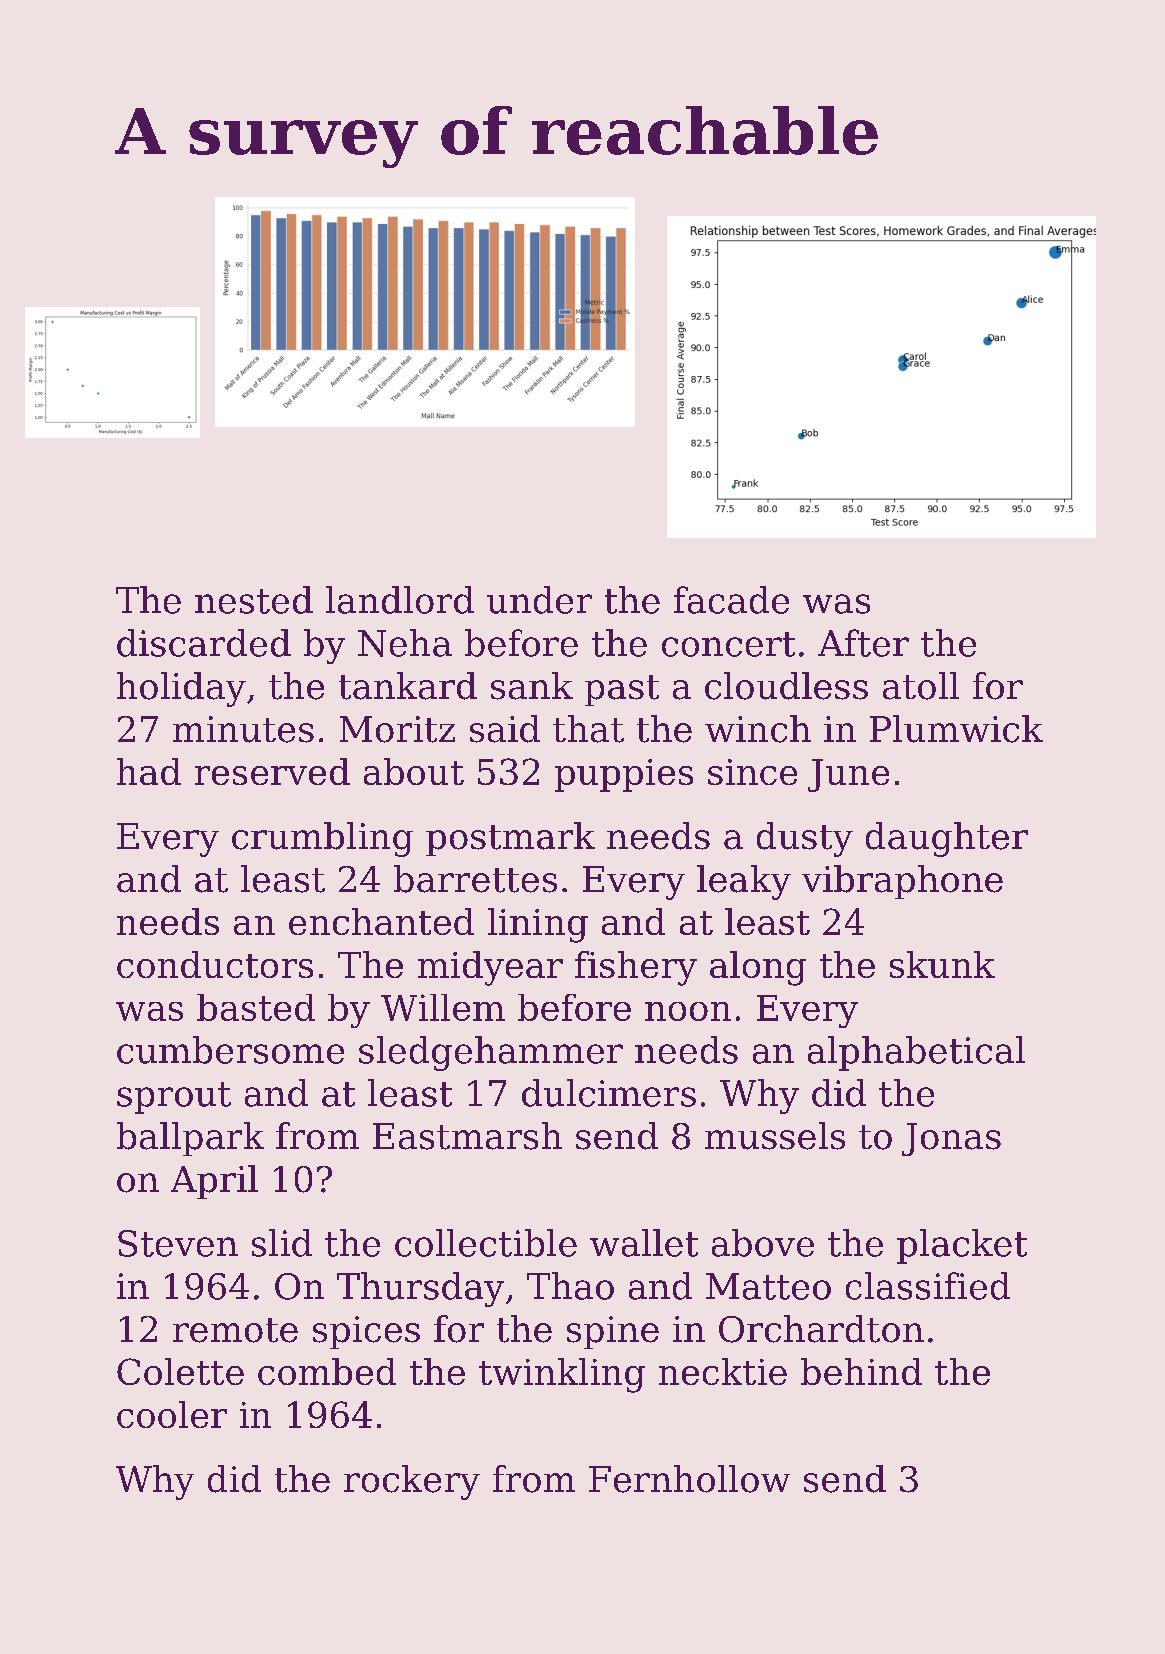 The width and height of the screenshot is (1165, 1654). Describe the element at coordinates (486, 1243) in the screenshot. I see `collectible` at that location.
